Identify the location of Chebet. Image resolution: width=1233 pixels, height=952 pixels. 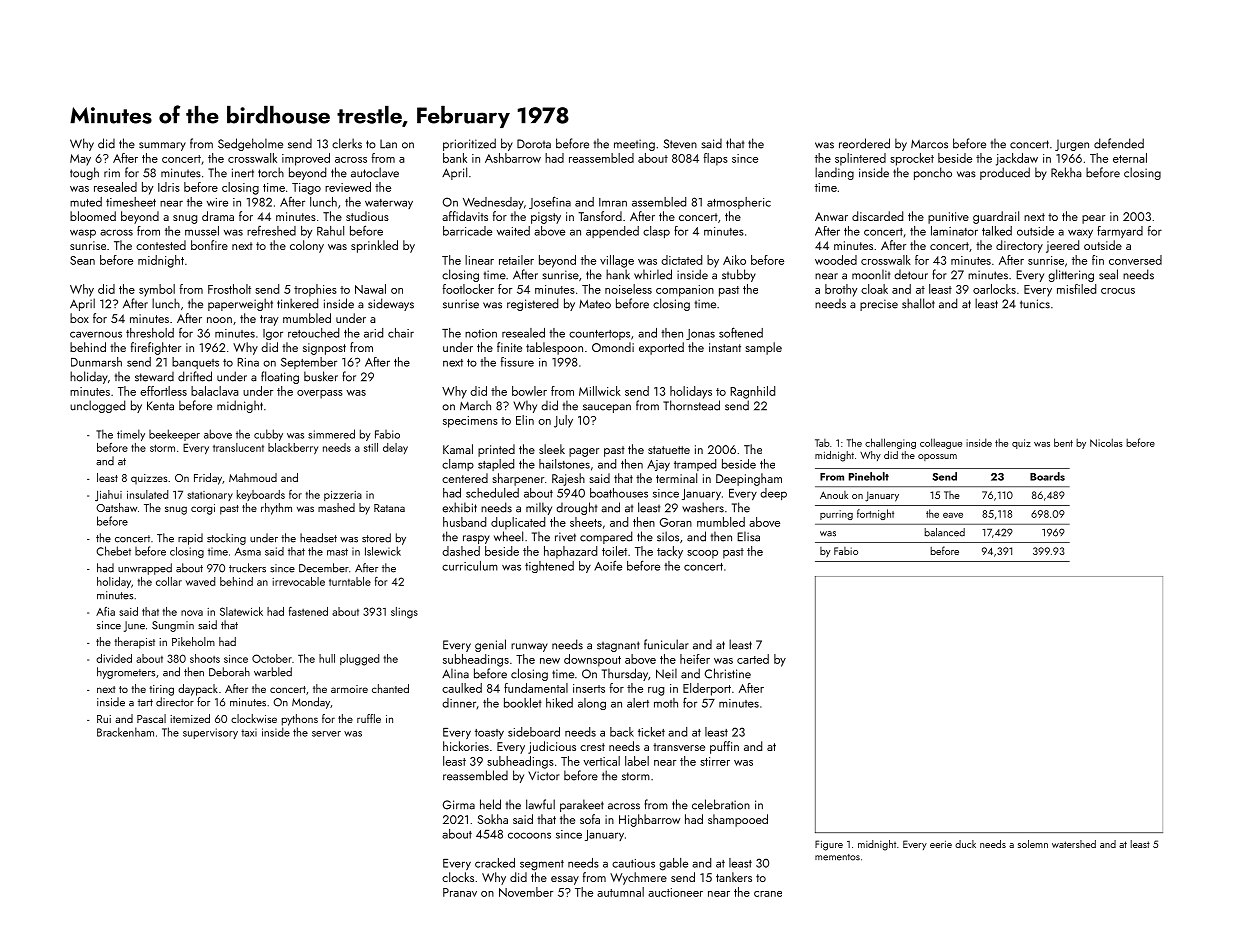
(113, 551).
